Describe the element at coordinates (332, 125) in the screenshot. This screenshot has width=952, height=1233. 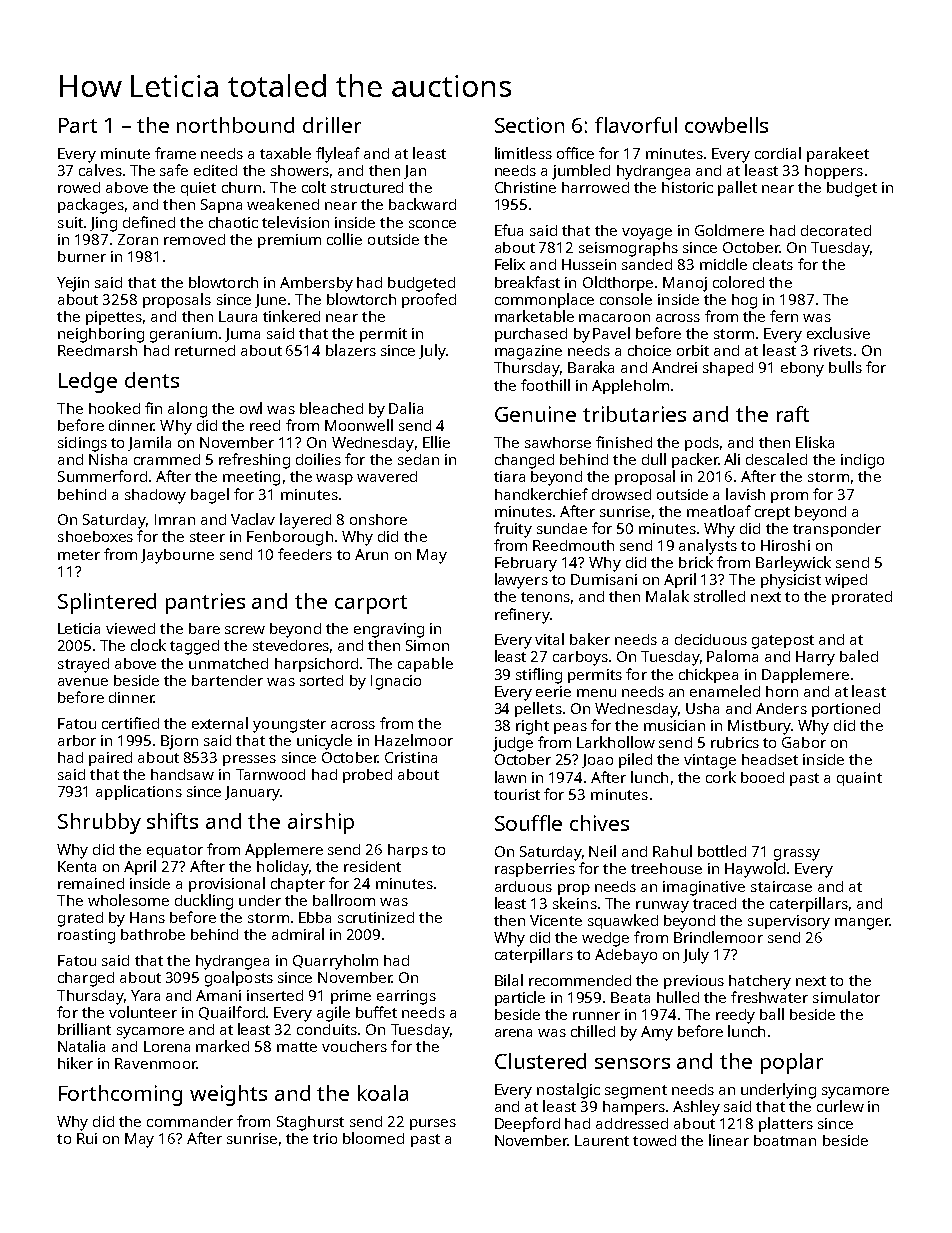
I see `driller` at that location.
